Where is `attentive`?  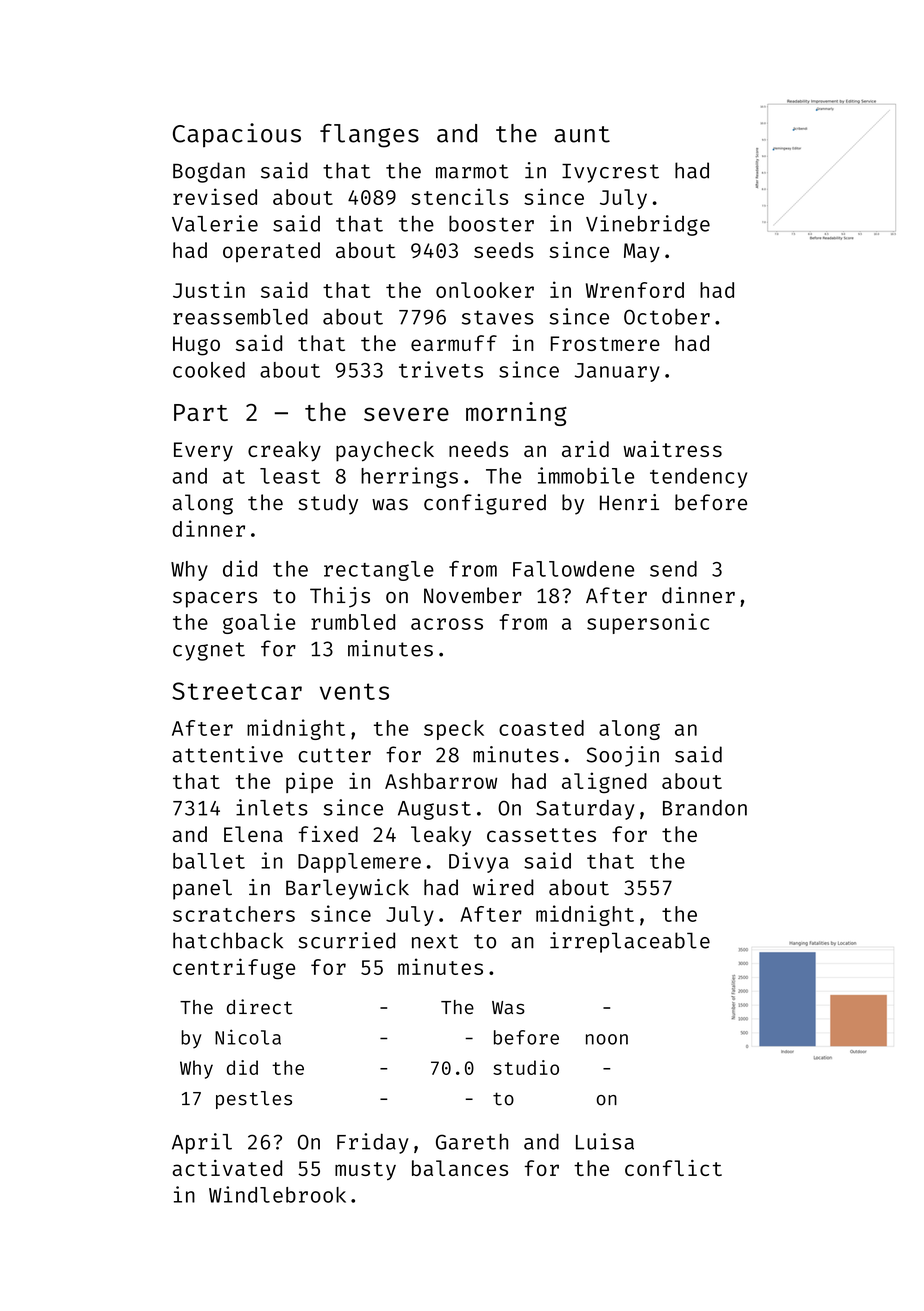 attentive is located at coordinates (228, 754).
